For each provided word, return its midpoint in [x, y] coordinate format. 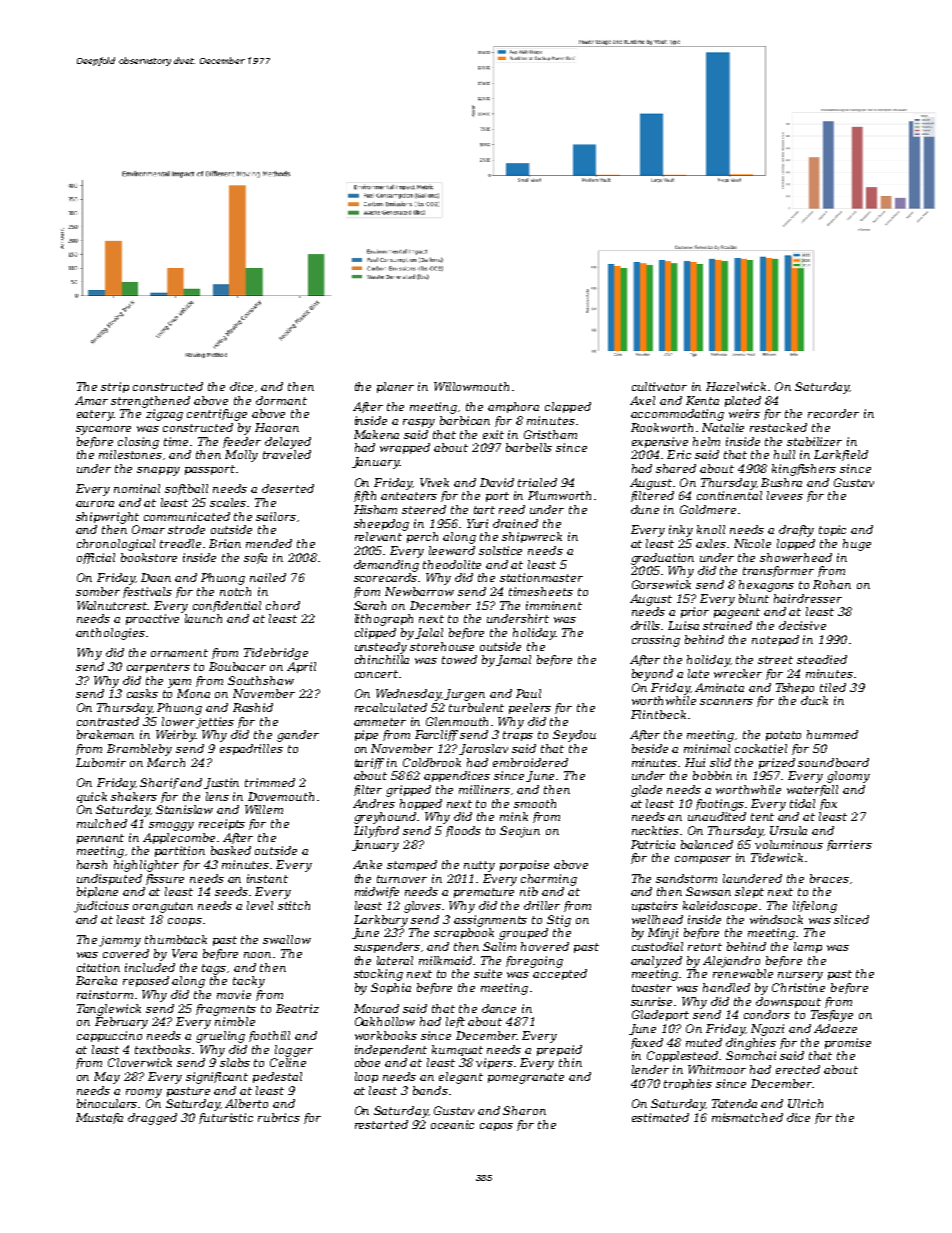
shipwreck [532, 537]
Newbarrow [419, 591]
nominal [137, 488]
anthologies [110, 634]
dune [645, 509]
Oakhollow [385, 1021]
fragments [226, 1010]
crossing [656, 641]
